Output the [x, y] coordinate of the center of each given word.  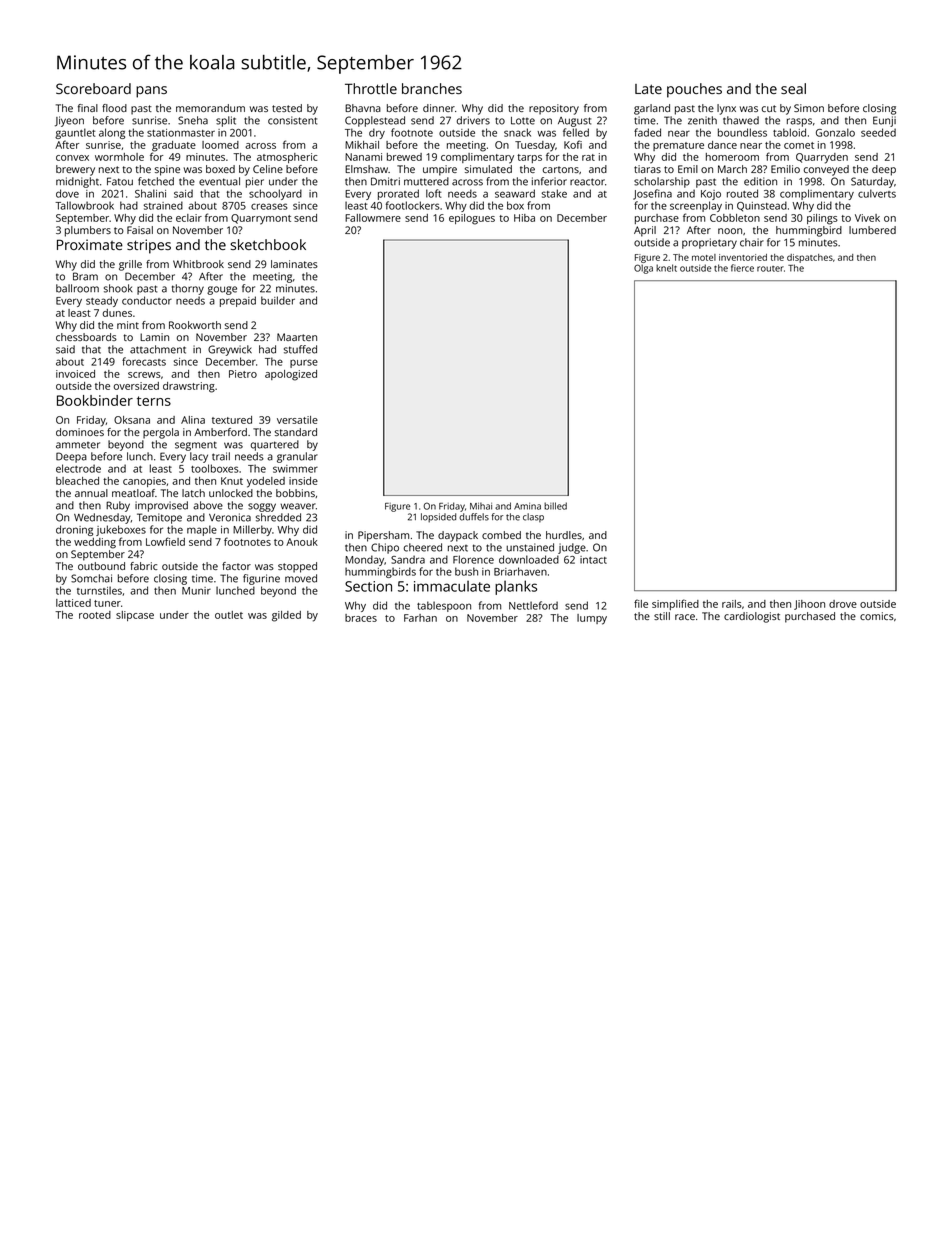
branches [432, 88]
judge [572, 548]
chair [752, 242]
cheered [422, 547]
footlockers [412, 205]
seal [793, 88]
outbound [101, 566]
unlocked [231, 493]
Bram [85, 276]
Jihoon [809, 605]
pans [151, 92]
